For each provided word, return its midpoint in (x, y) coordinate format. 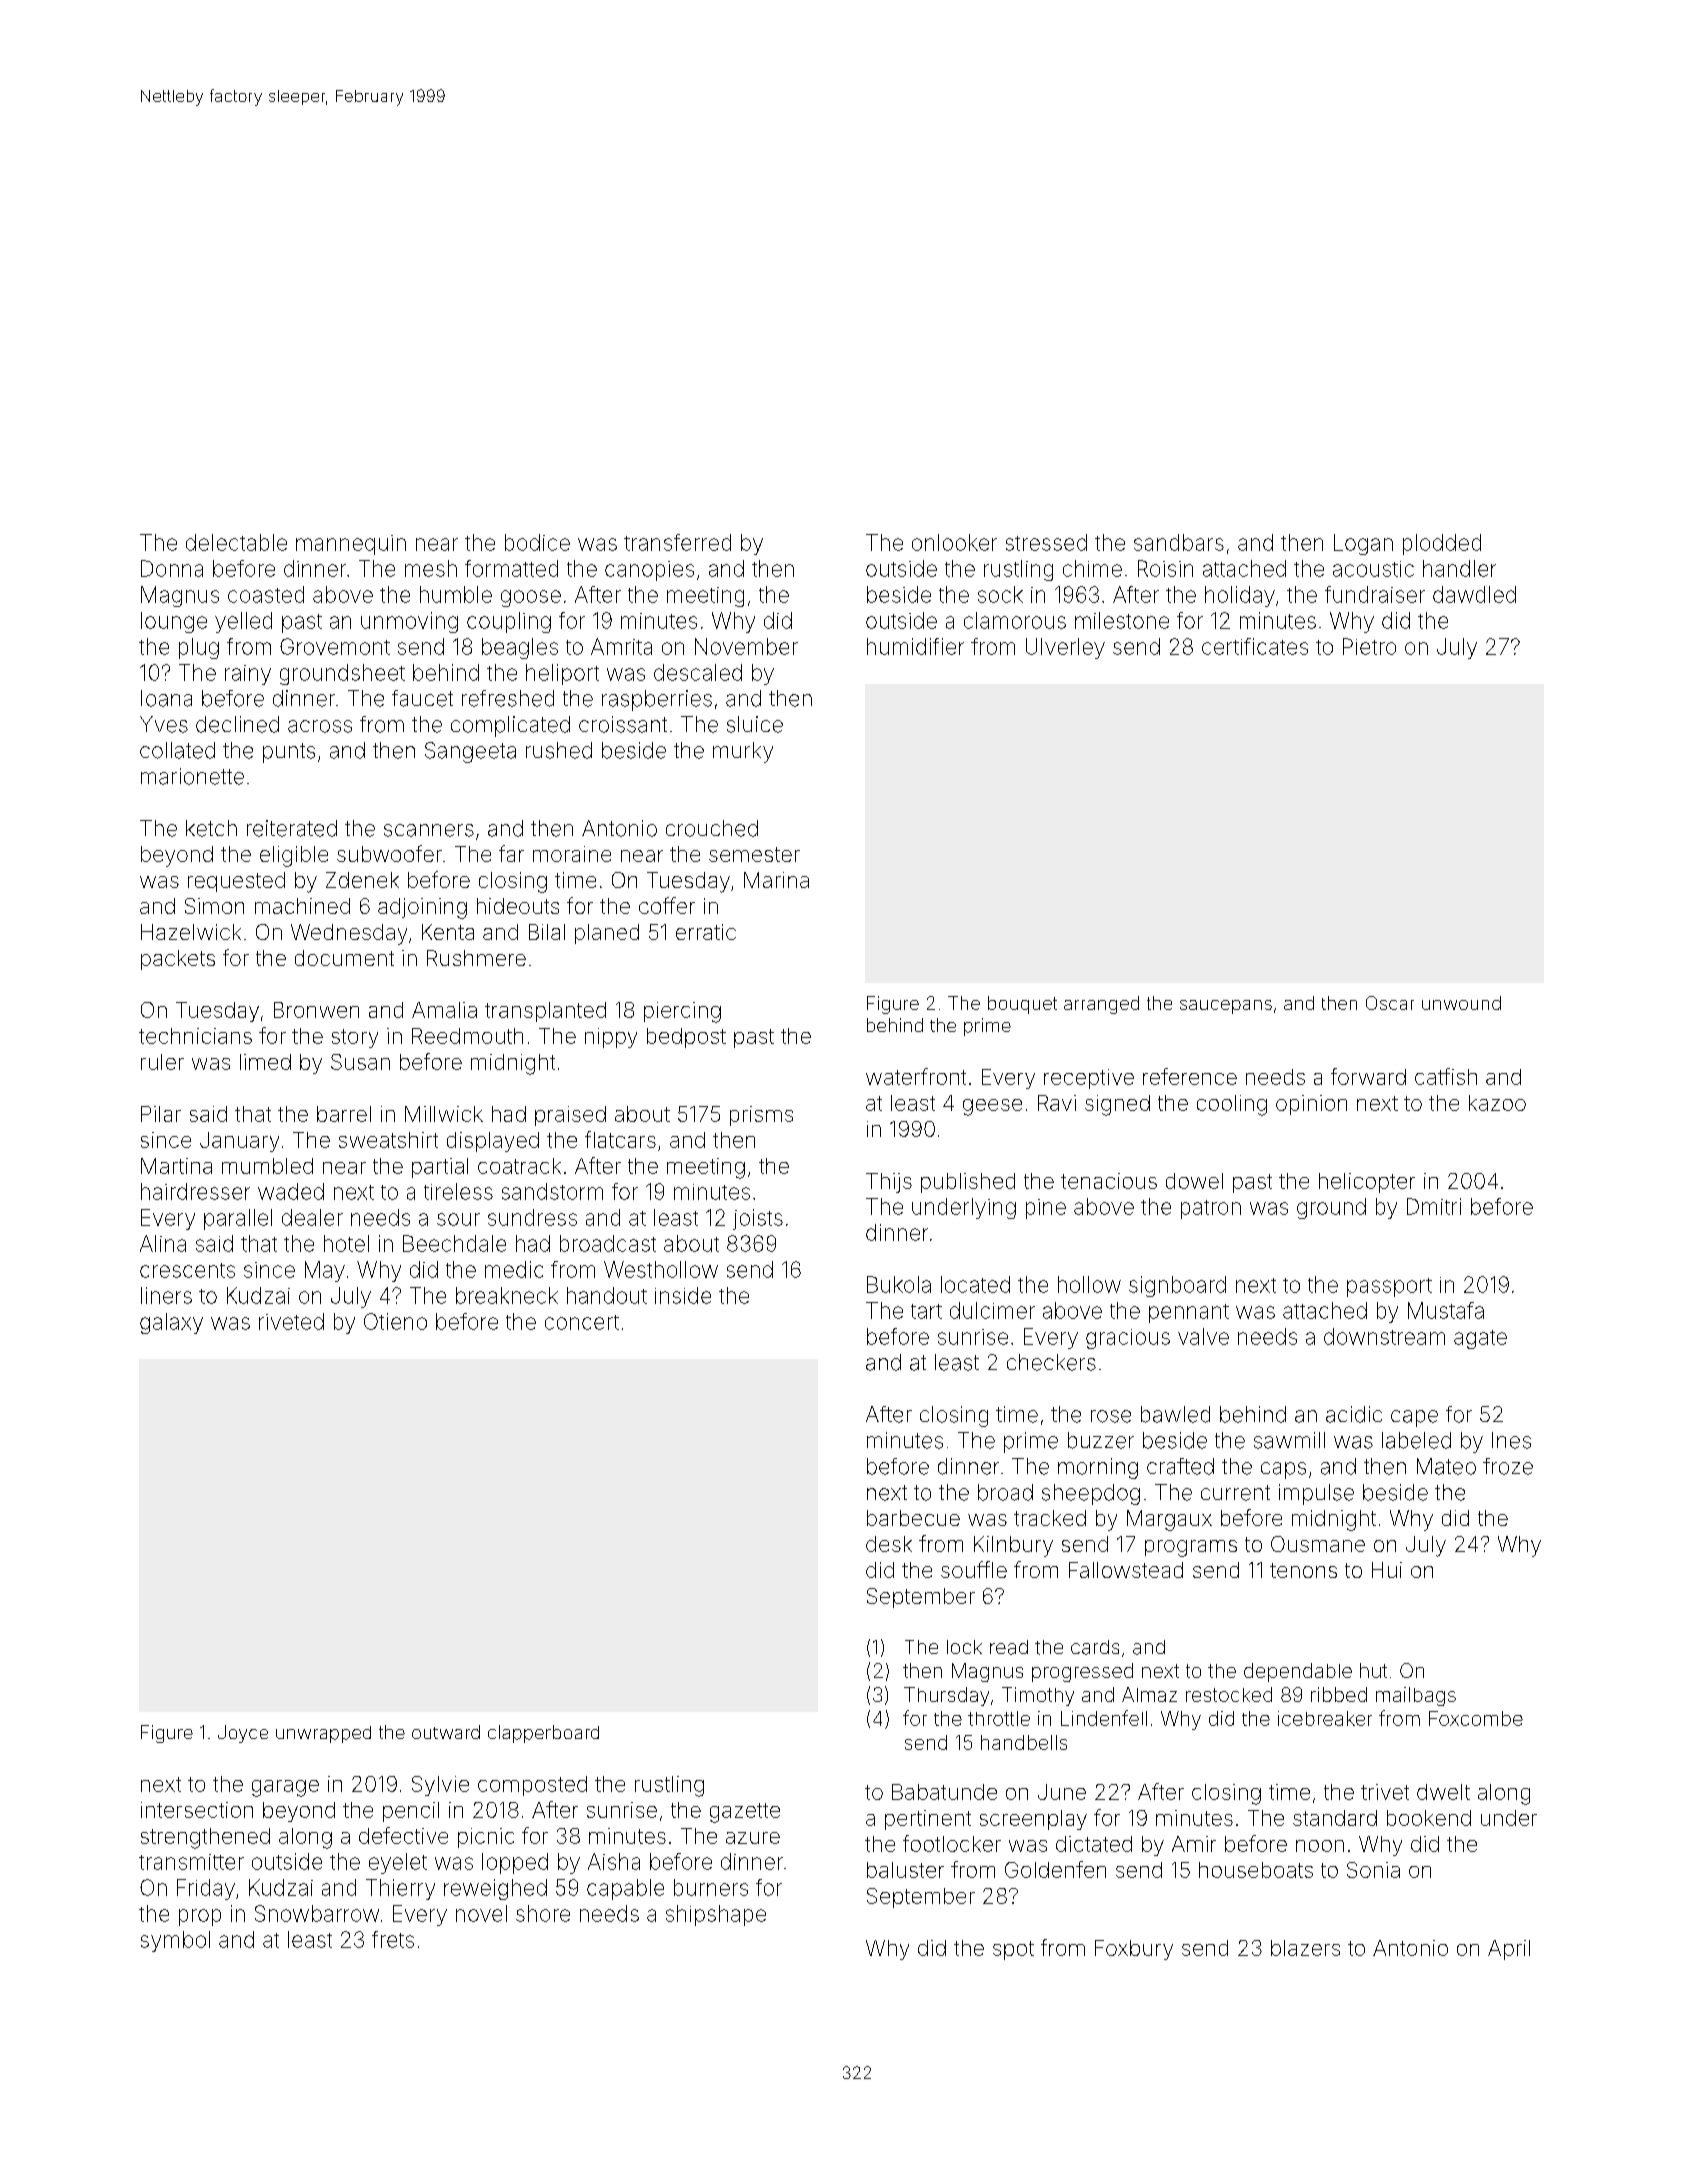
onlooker (954, 542)
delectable (236, 542)
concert (582, 1322)
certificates (1255, 646)
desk (889, 1544)
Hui (1387, 1570)
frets (393, 1939)
